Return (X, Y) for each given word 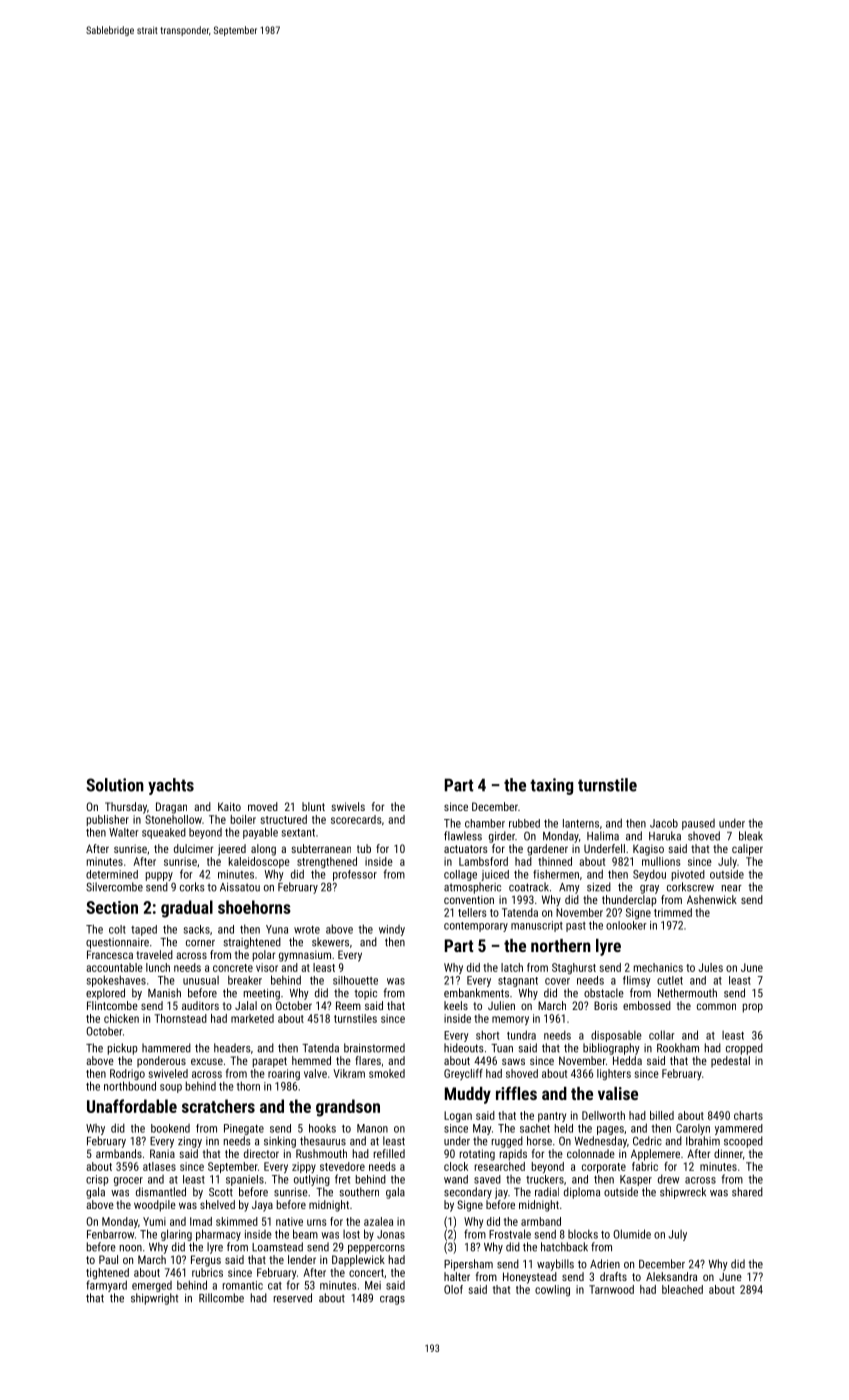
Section (112, 907)
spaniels (245, 1180)
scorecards (356, 819)
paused (698, 824)
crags (392, 1300)
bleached (682, 1289)
